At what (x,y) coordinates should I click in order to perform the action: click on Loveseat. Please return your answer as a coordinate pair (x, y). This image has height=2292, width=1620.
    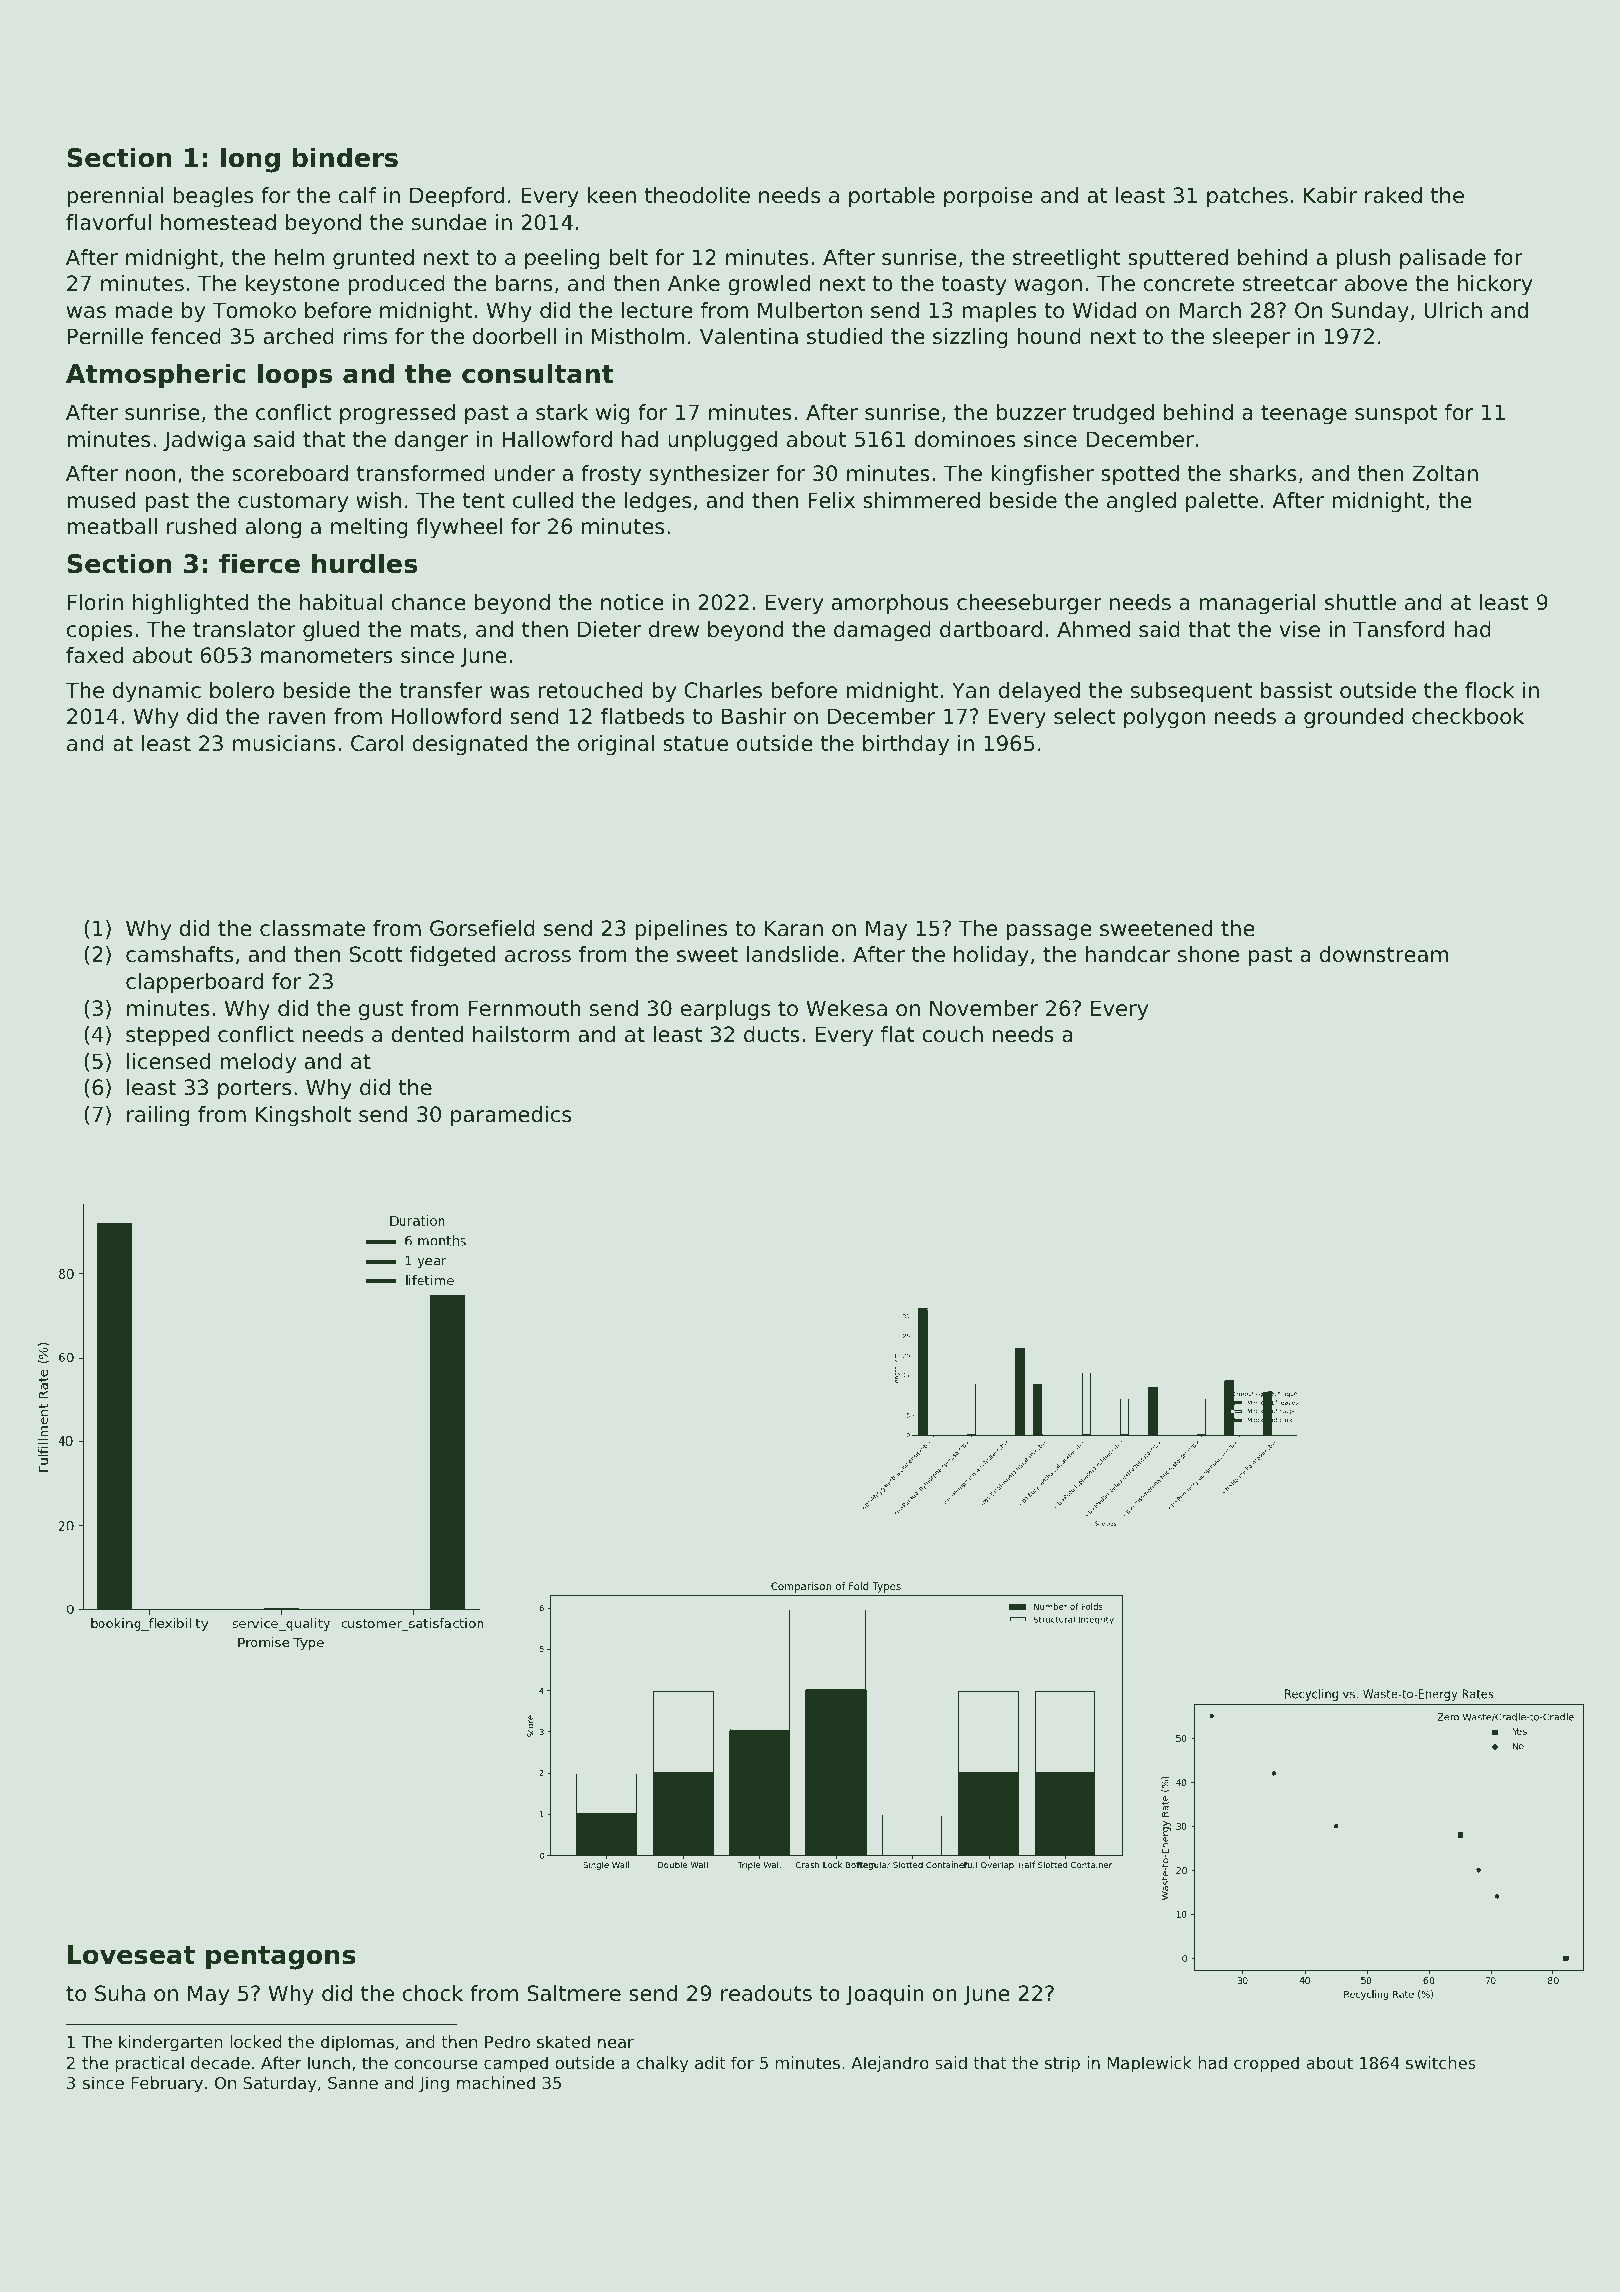
    Looking at the image, I should click on (131, 1955).
